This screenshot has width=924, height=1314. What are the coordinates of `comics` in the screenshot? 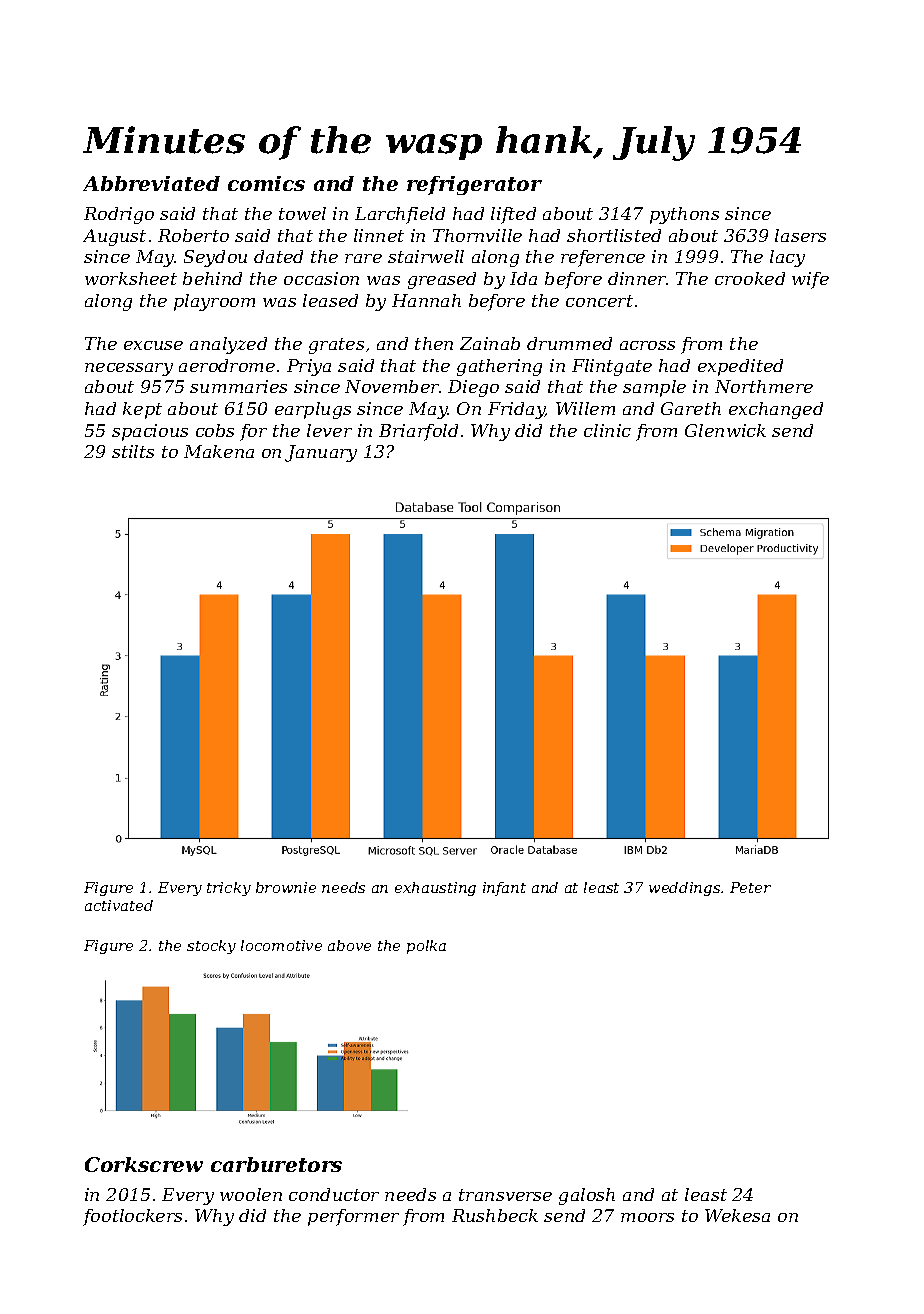 It's located at (266, 183).
